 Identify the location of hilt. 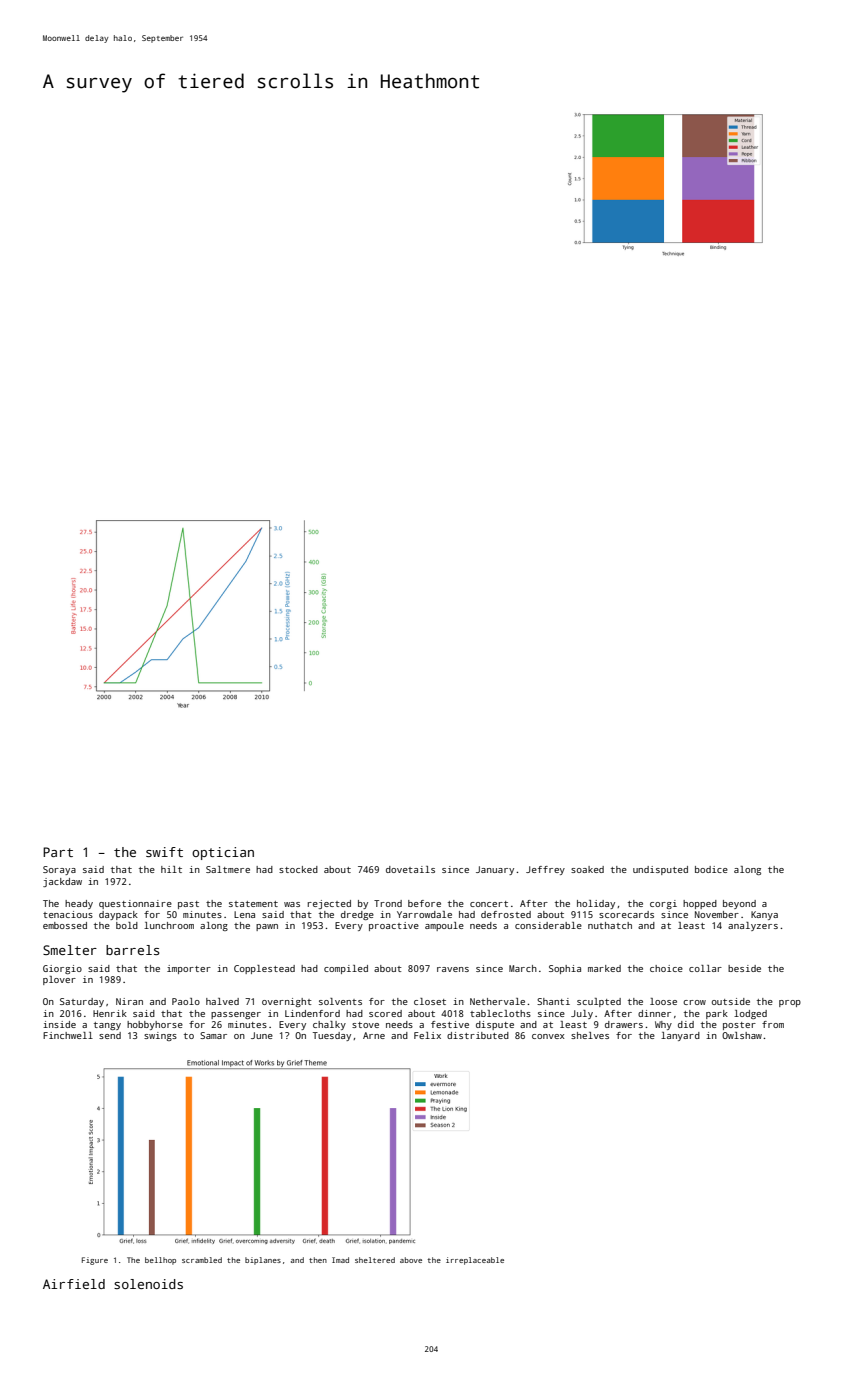
(171, 869).
